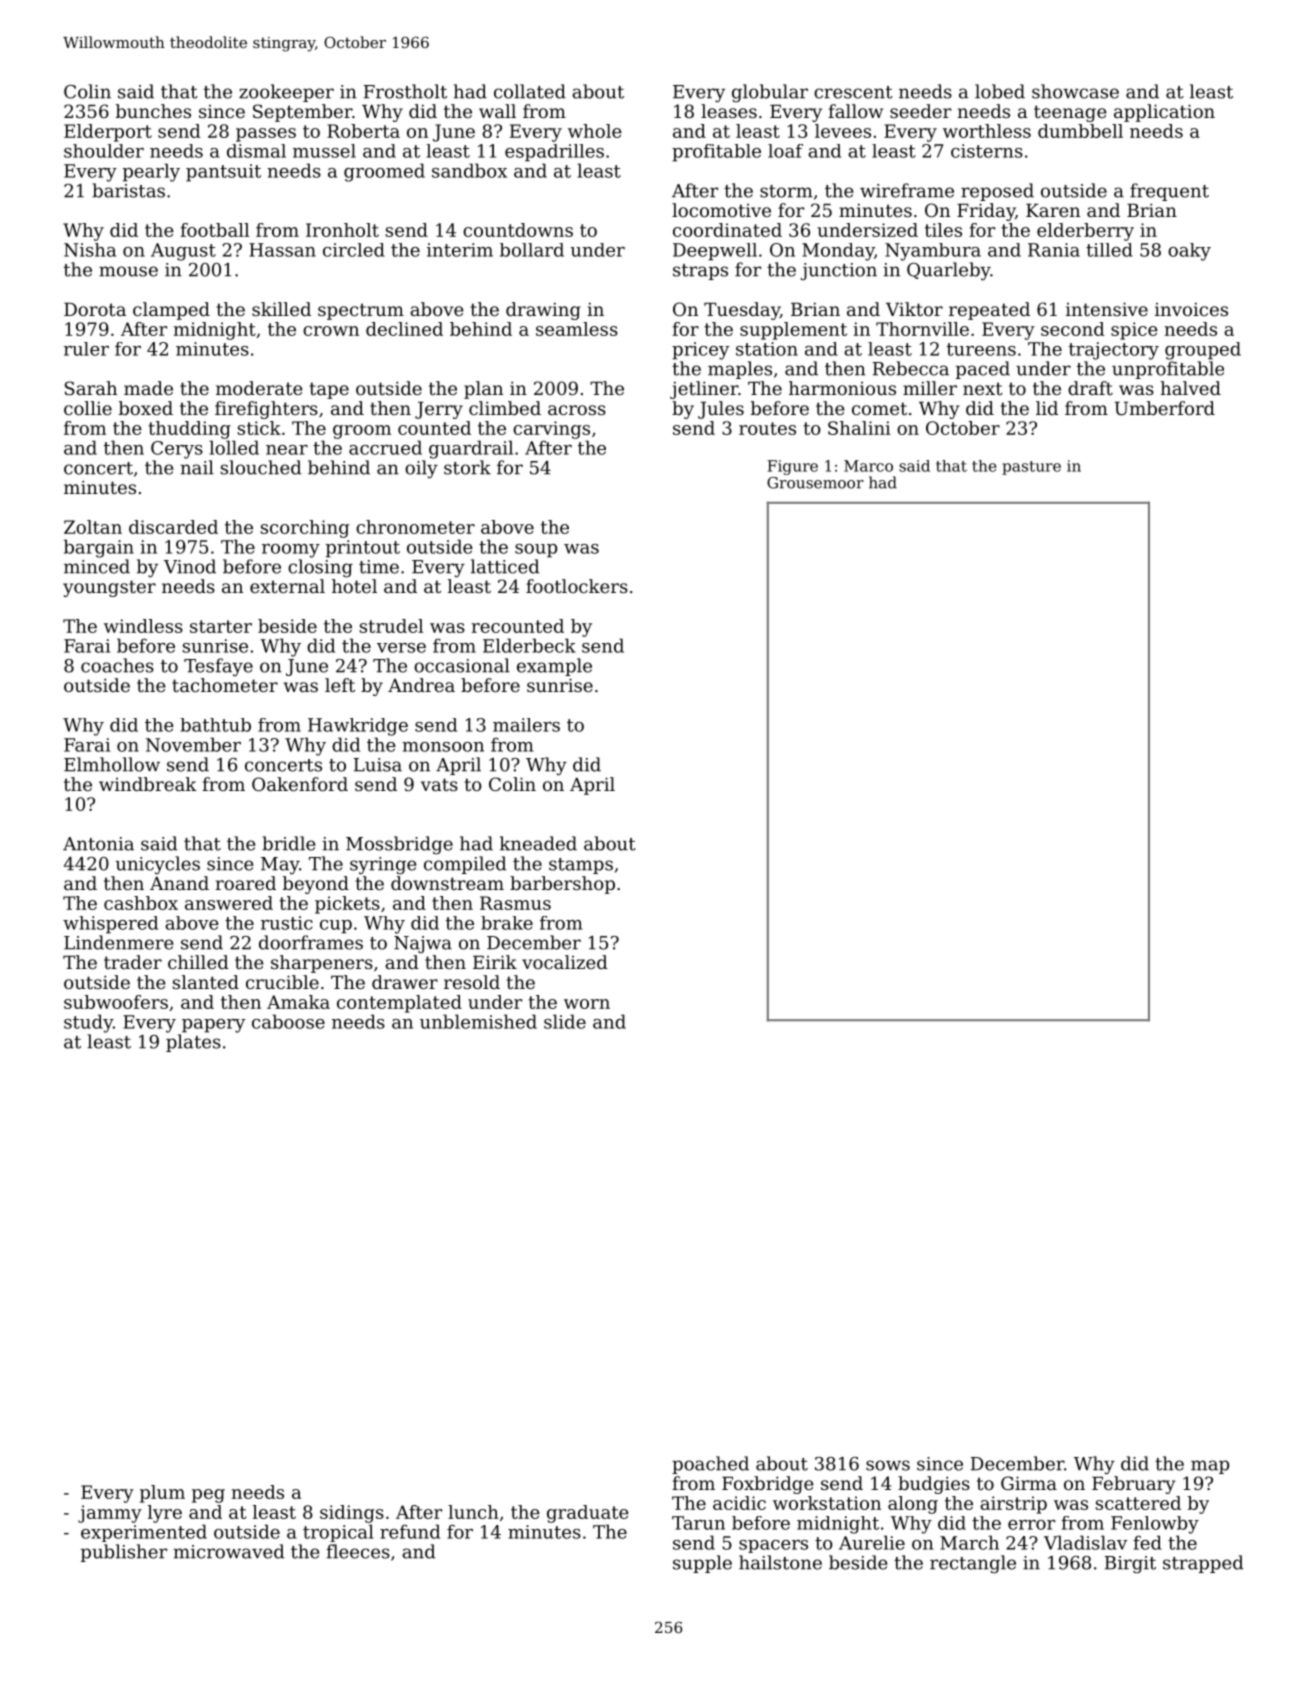 The height and width of the screenshot is (1692, 1308). What do you see at coordinates (1130, 1564) in the screenshot?
I see `Birgit` at bounding box center [1130, 1564].
